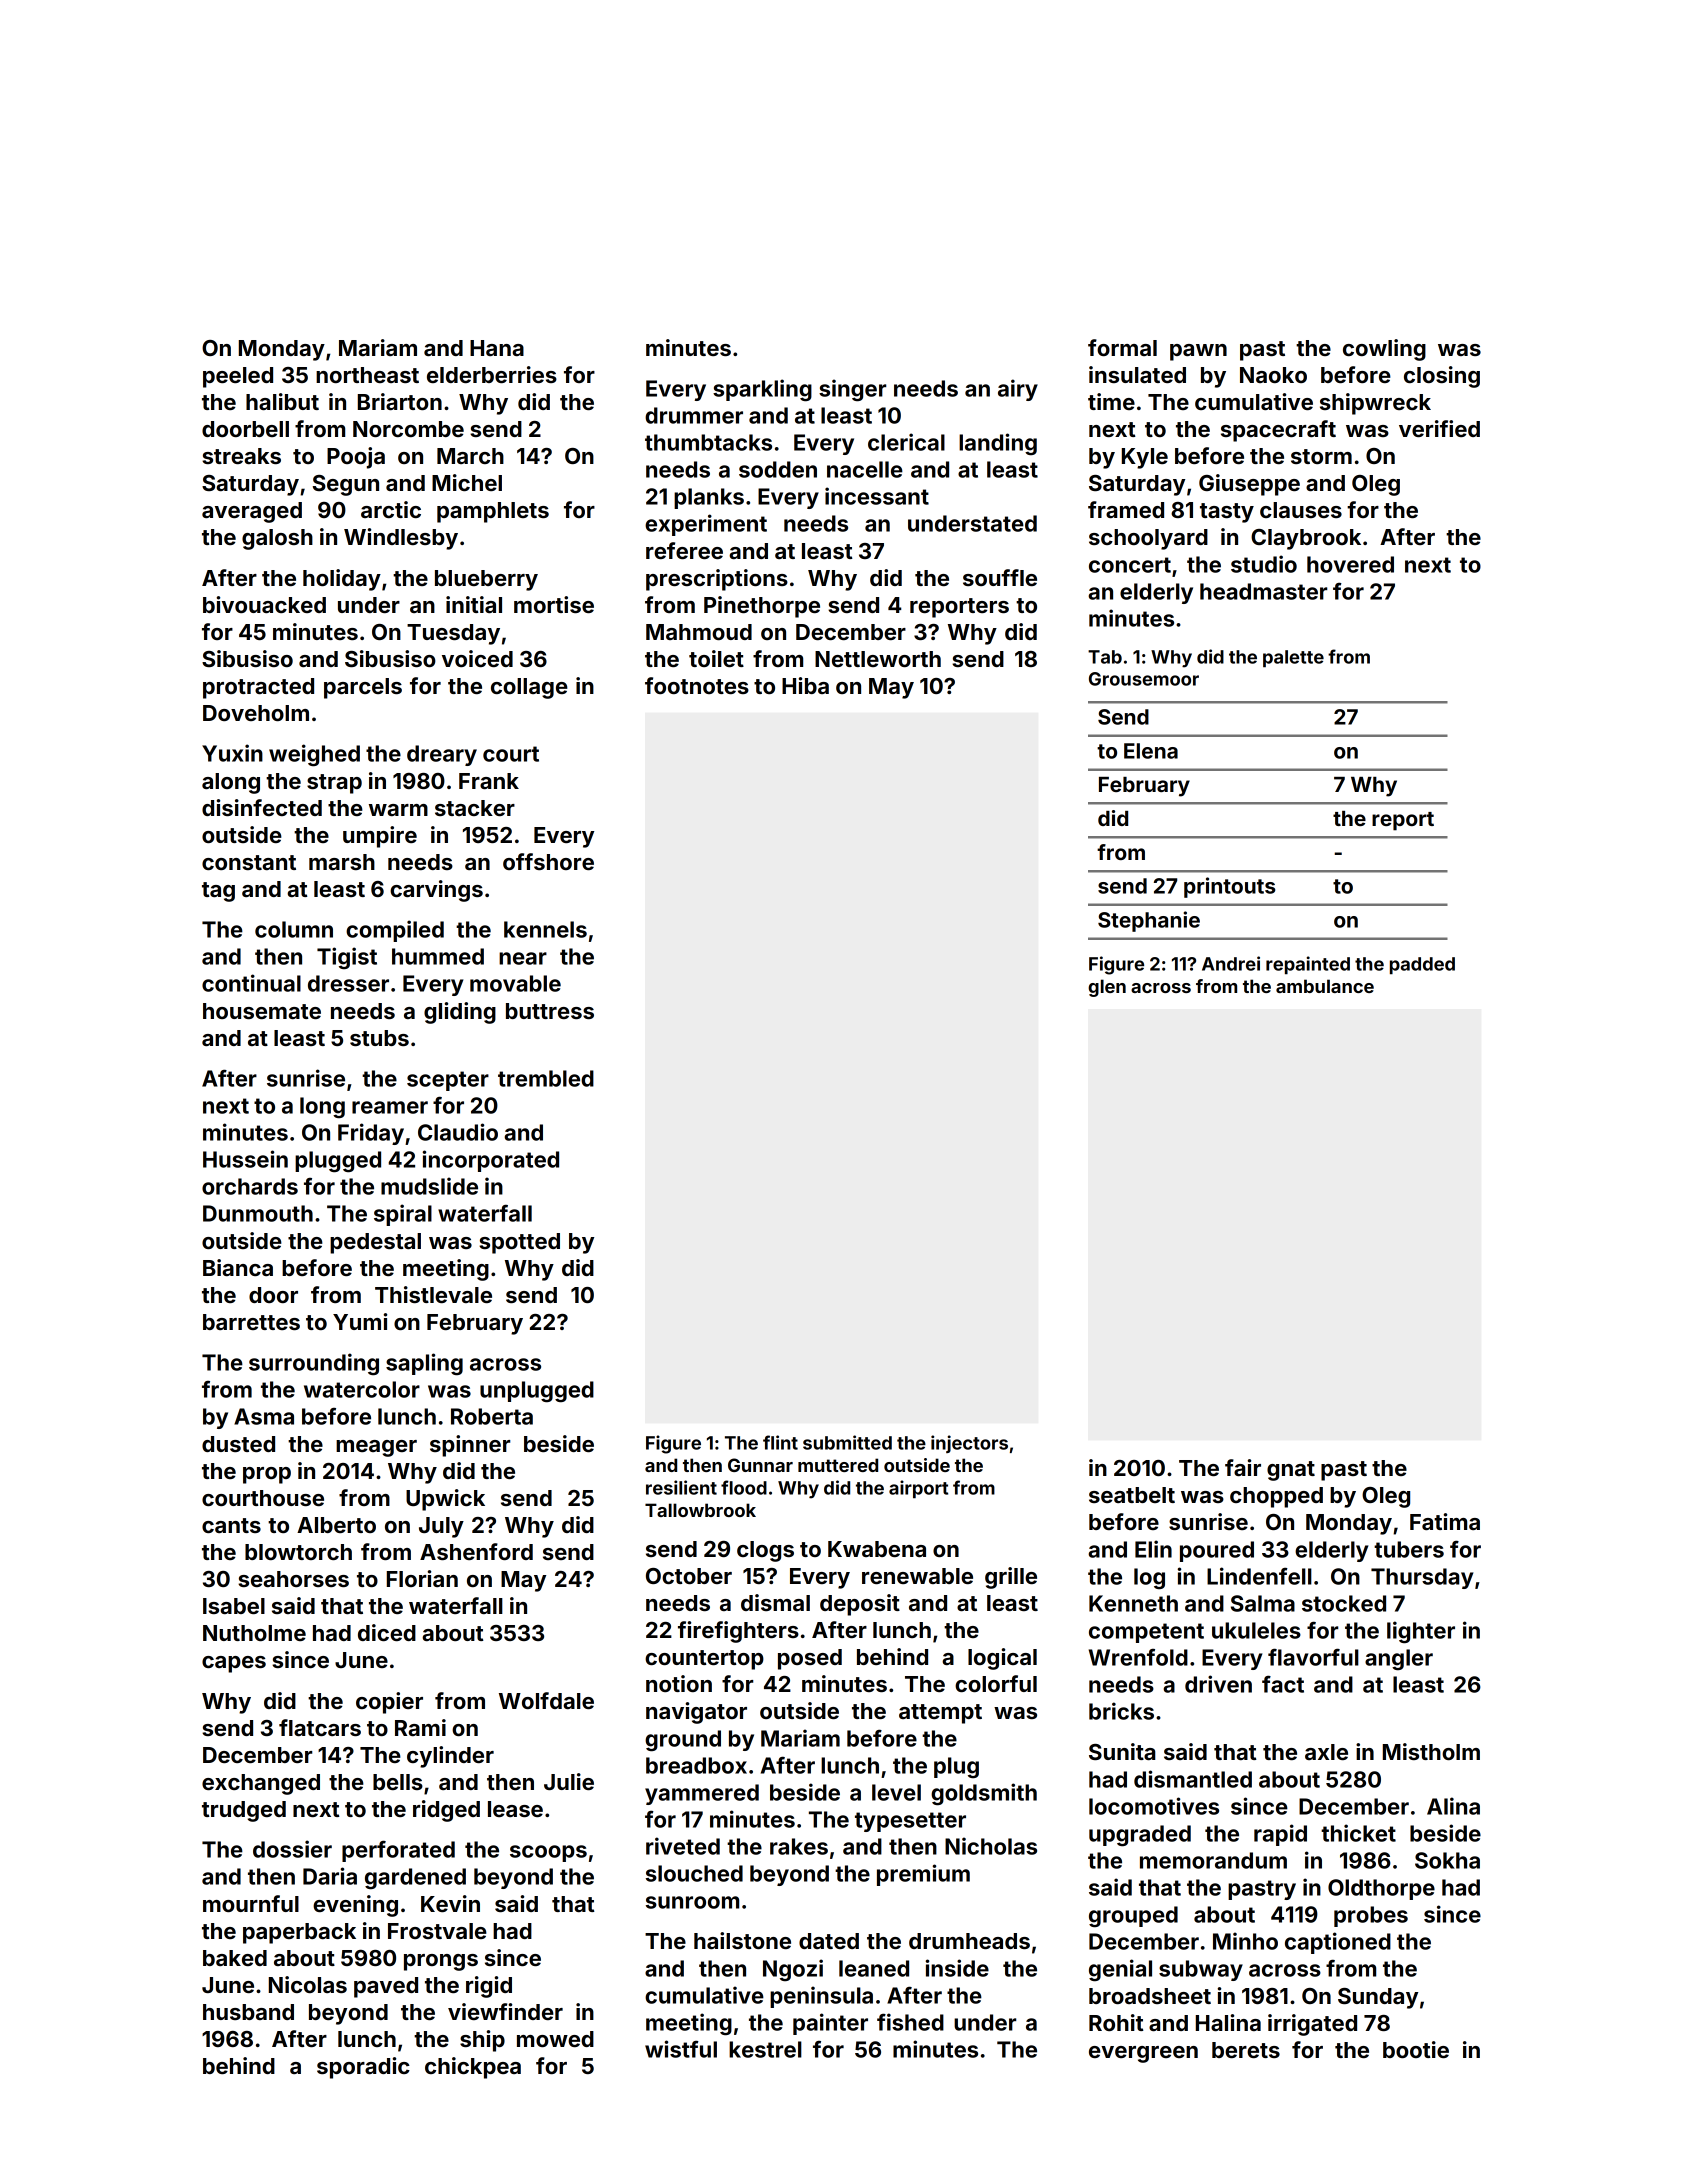 The image size is (1683, 2178). I want to click on cylinder, so click(450, 1757).
